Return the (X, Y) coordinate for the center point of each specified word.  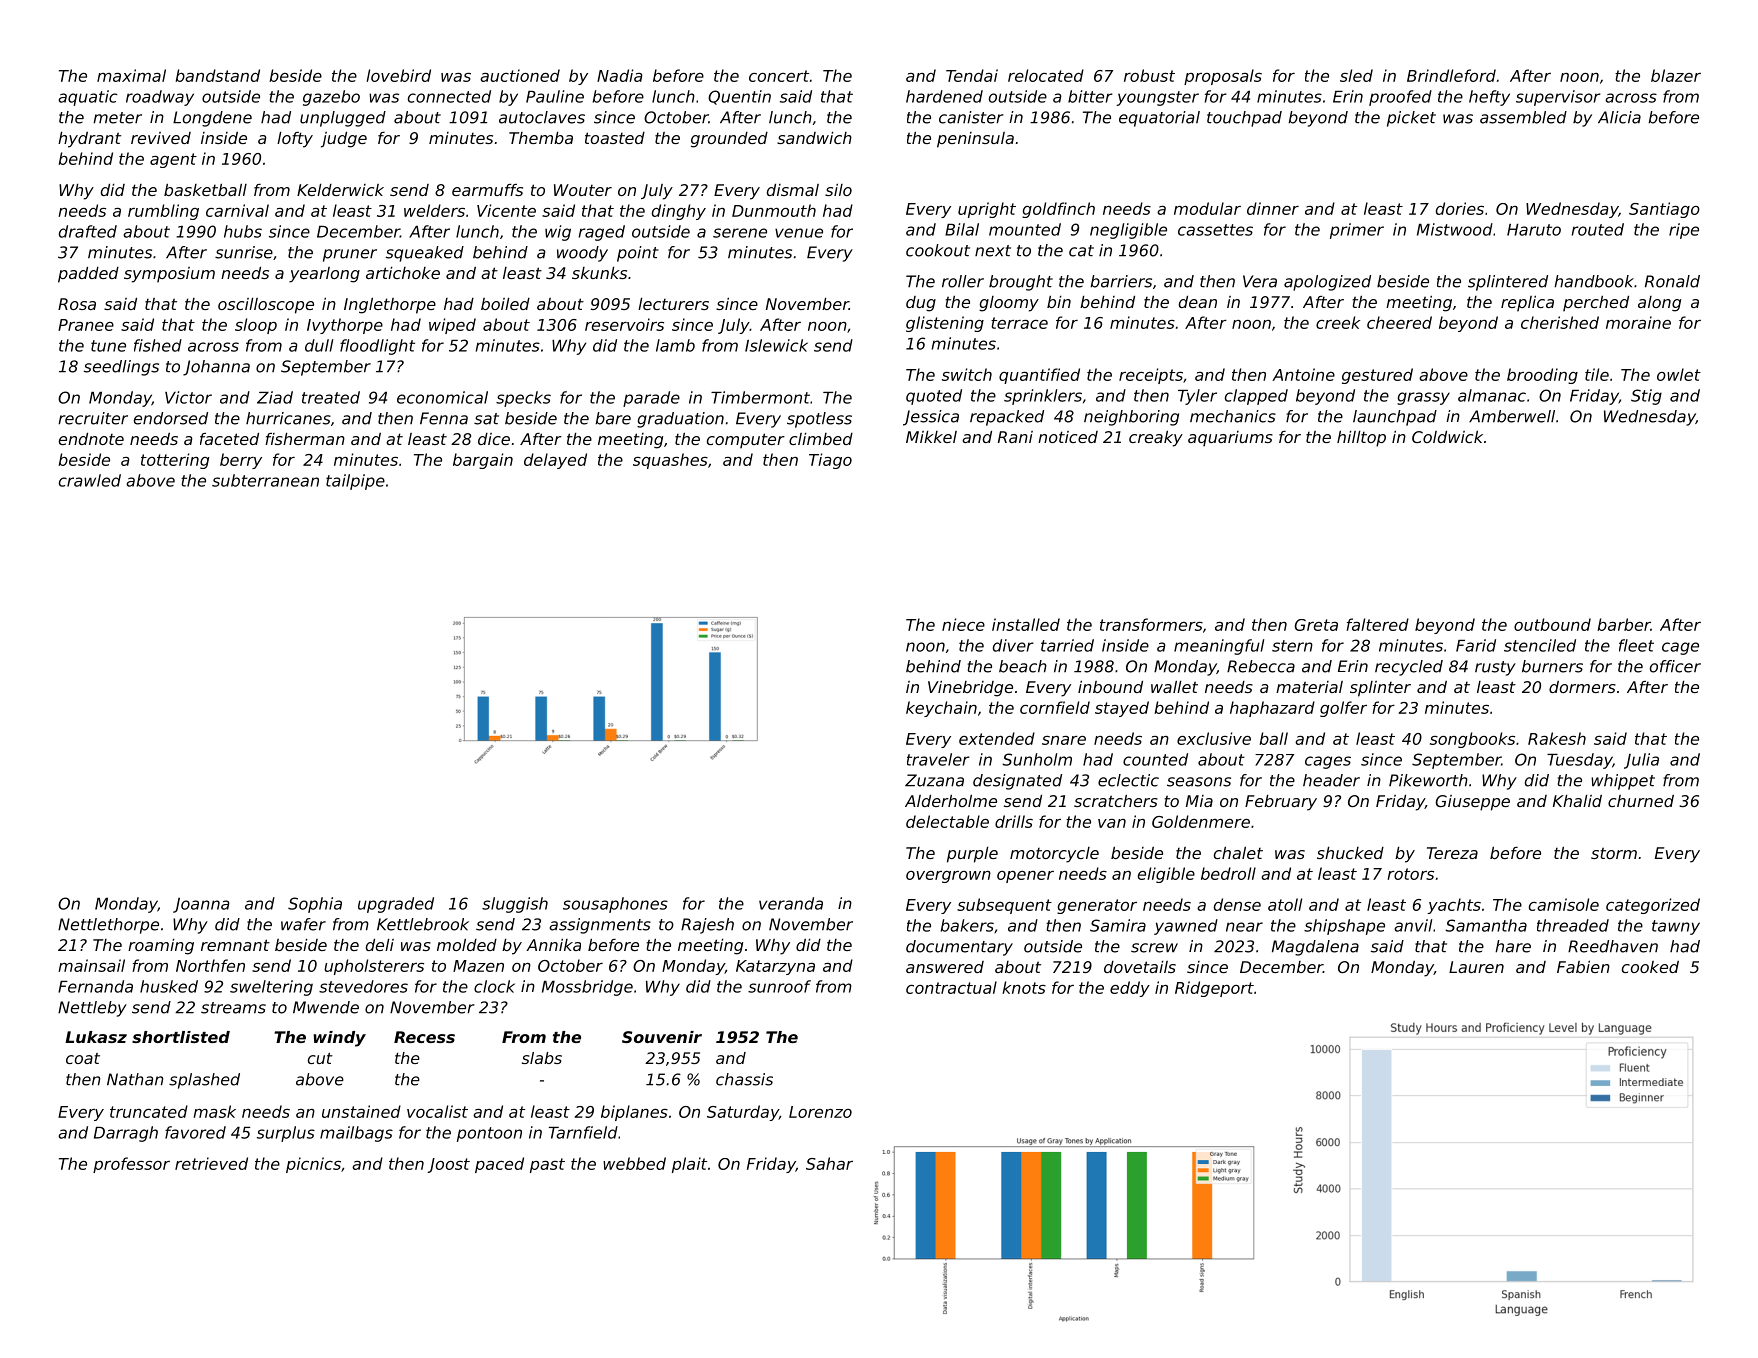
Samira (1118, 925)
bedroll (1228, 873)
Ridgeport (1214, 989)
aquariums (1230, 438)
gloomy (1009, 304)
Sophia (315, 905)
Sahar (829, 1163)
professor (131, 1165)
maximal (131, 75)
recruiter (93, 418)
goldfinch (1058, 210)
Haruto (1534, 230)
